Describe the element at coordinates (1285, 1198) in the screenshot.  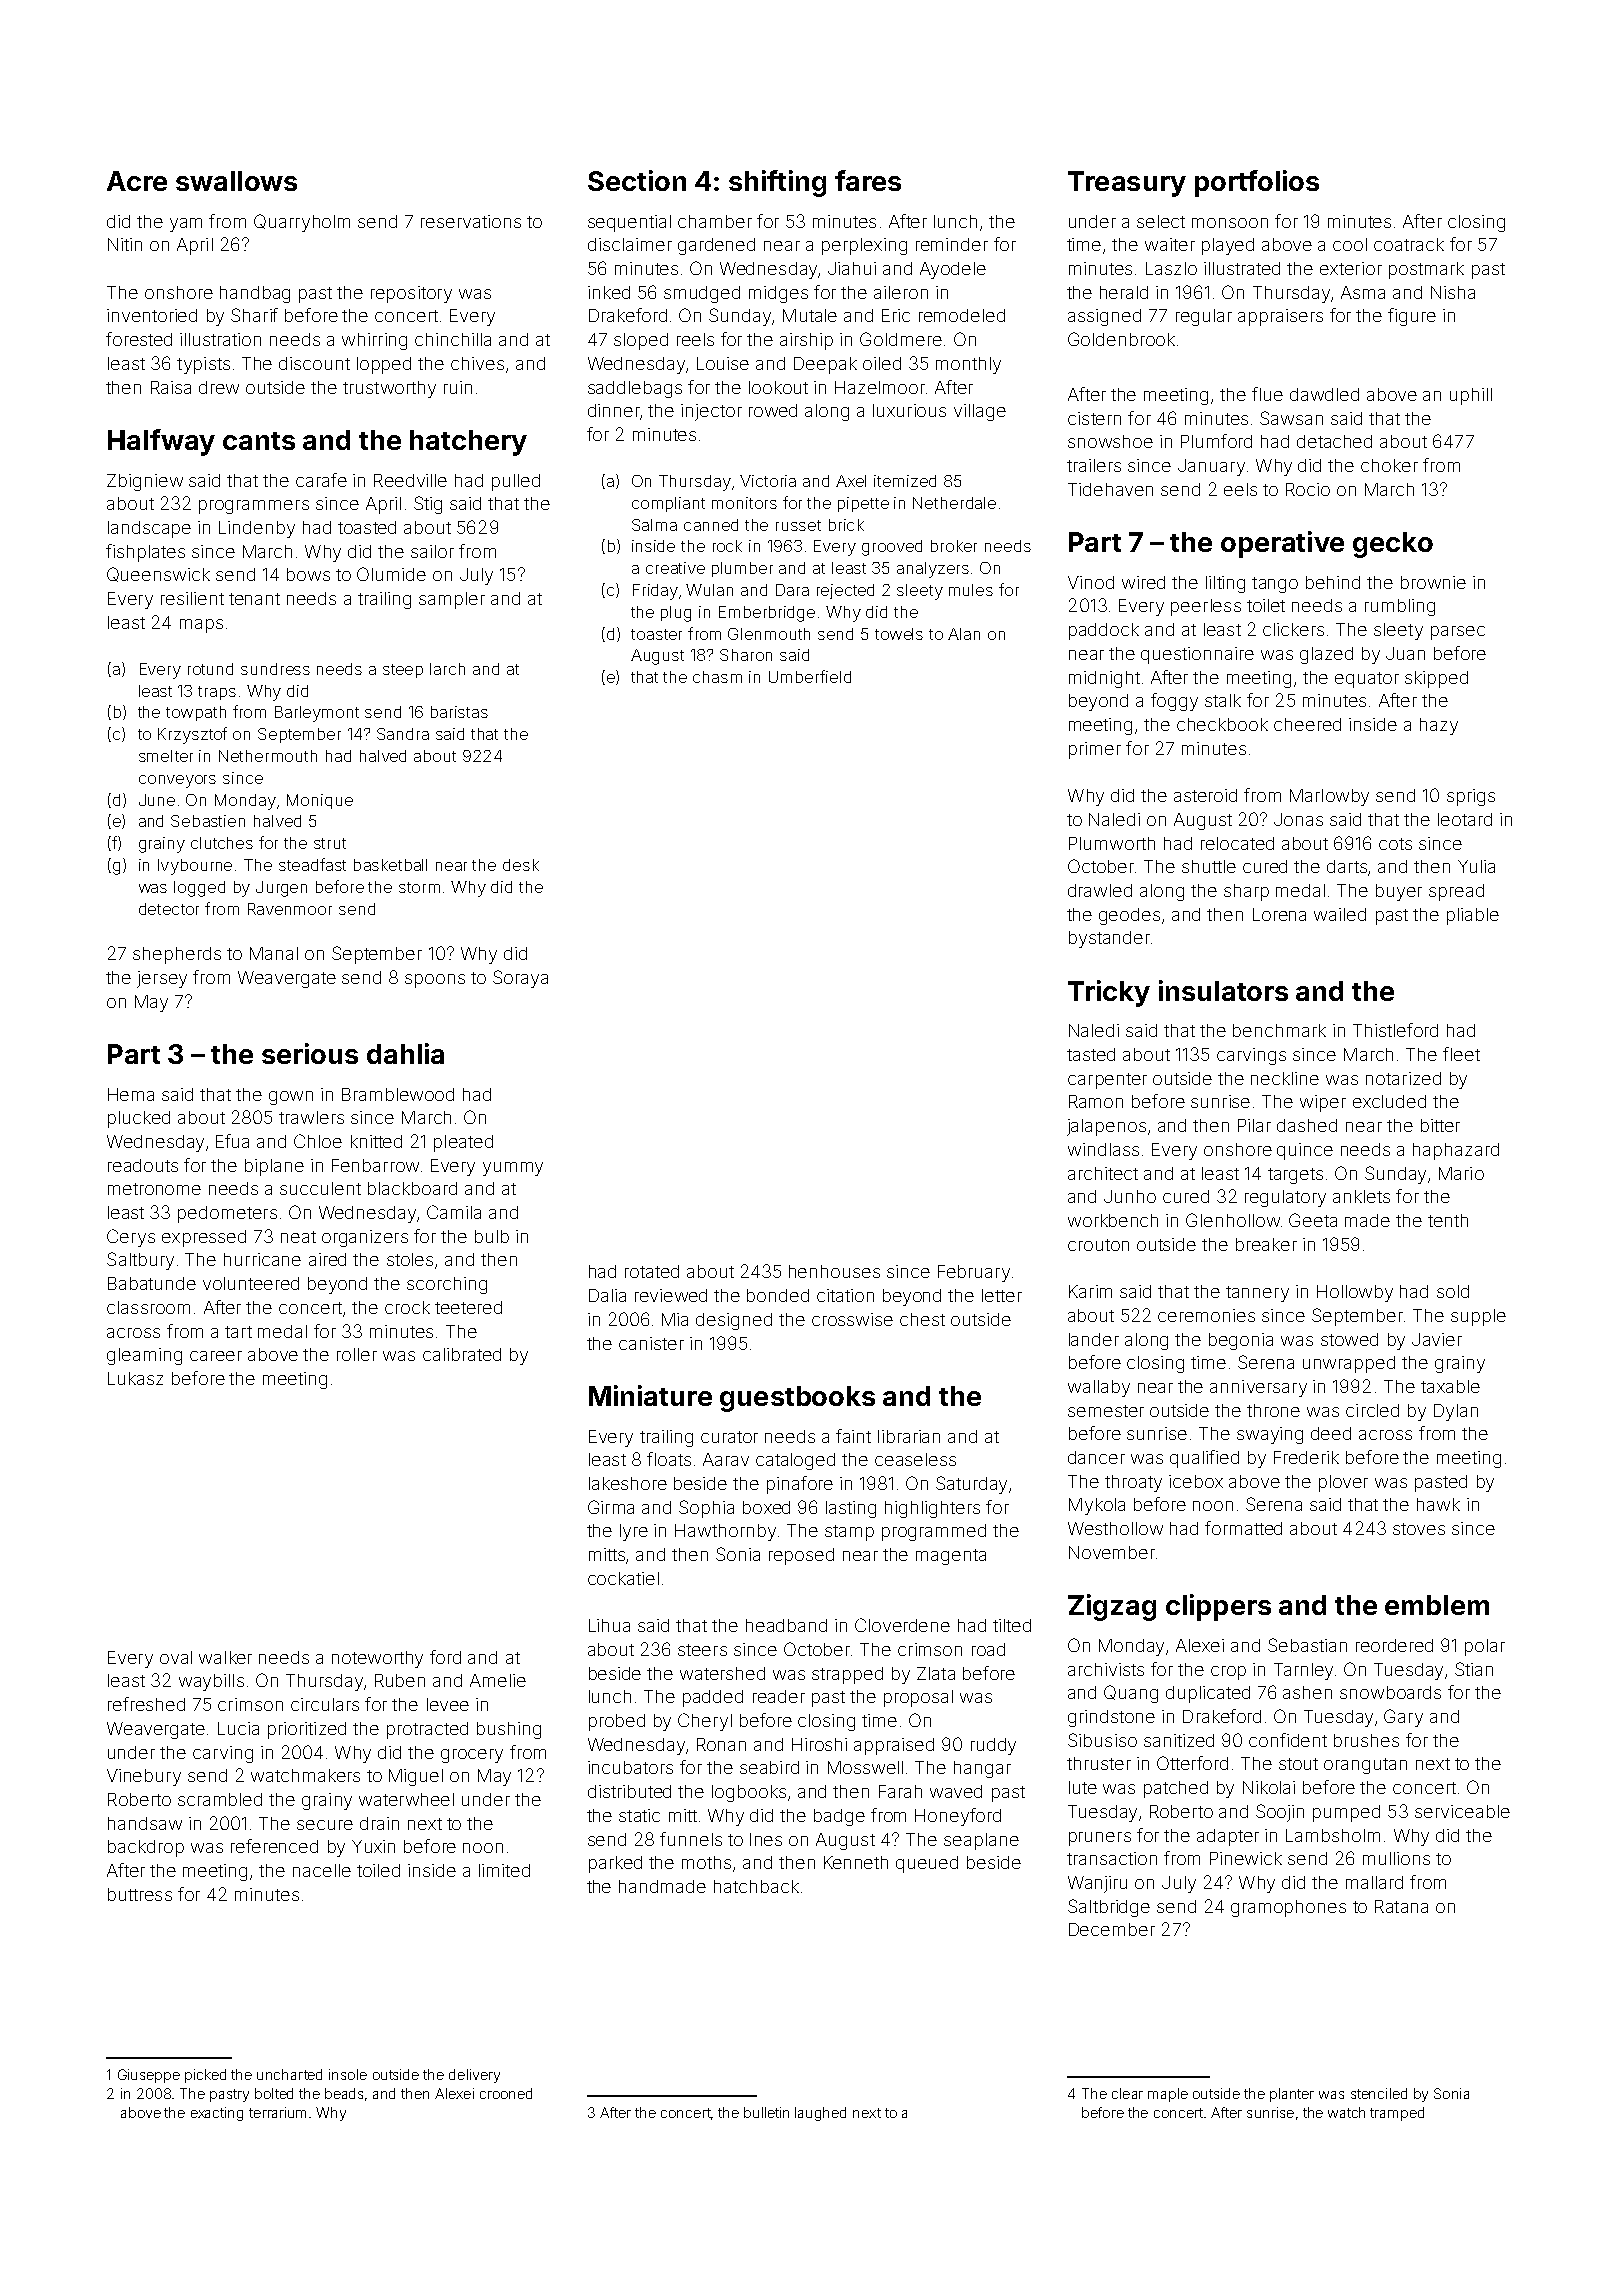
I see `regulatory` at that location.
